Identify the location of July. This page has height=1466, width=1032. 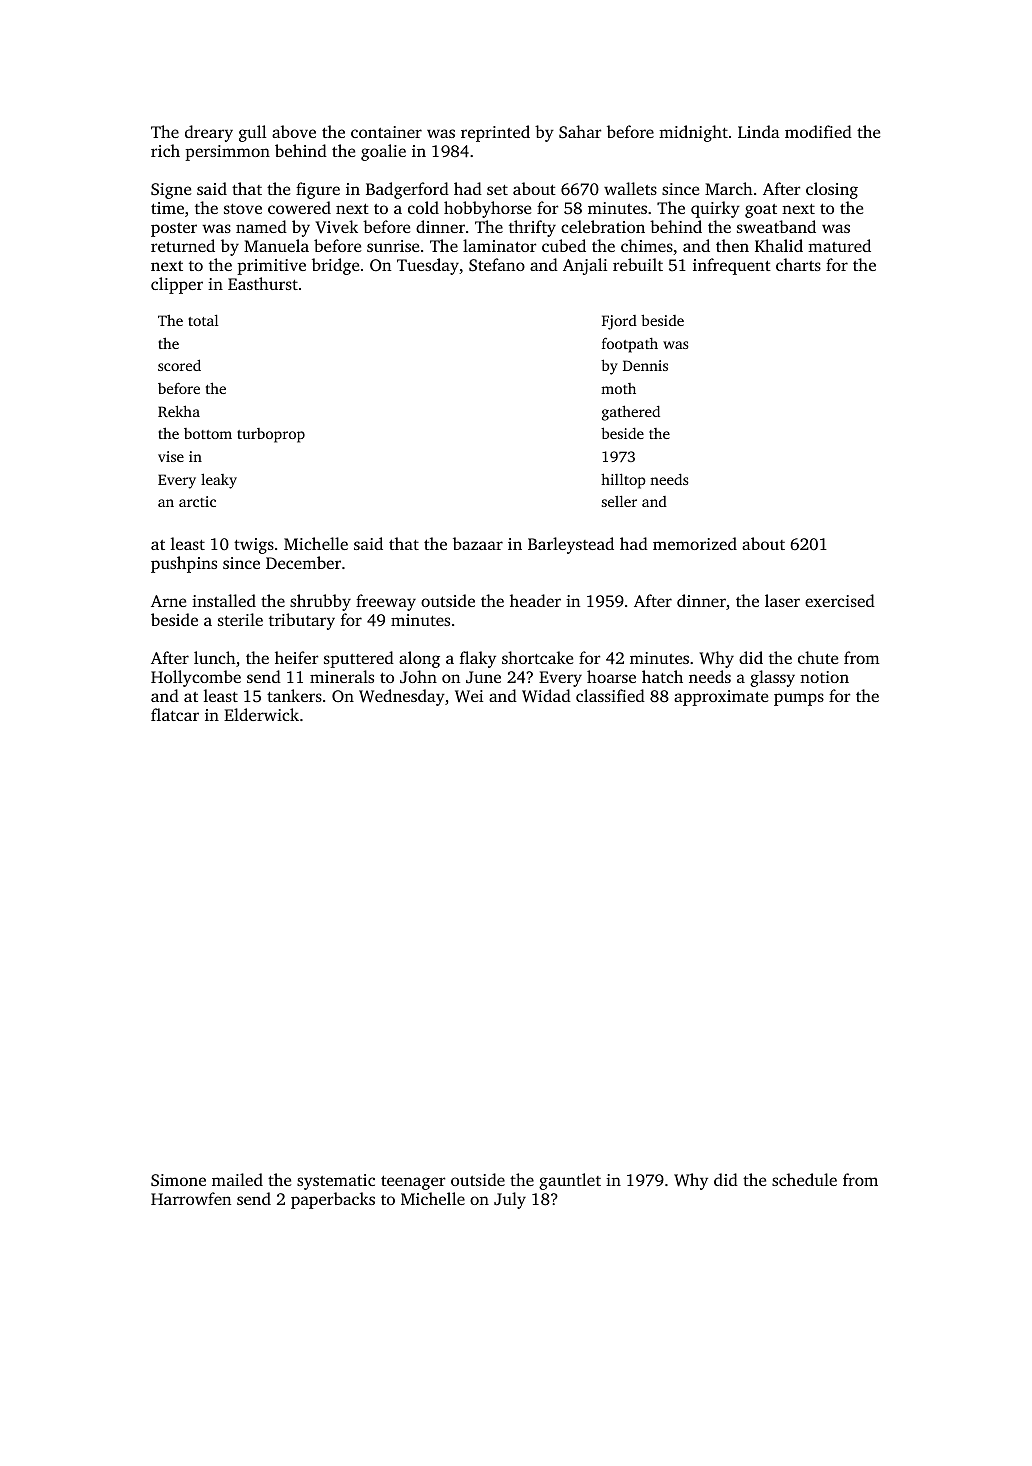
(510, 1200).
